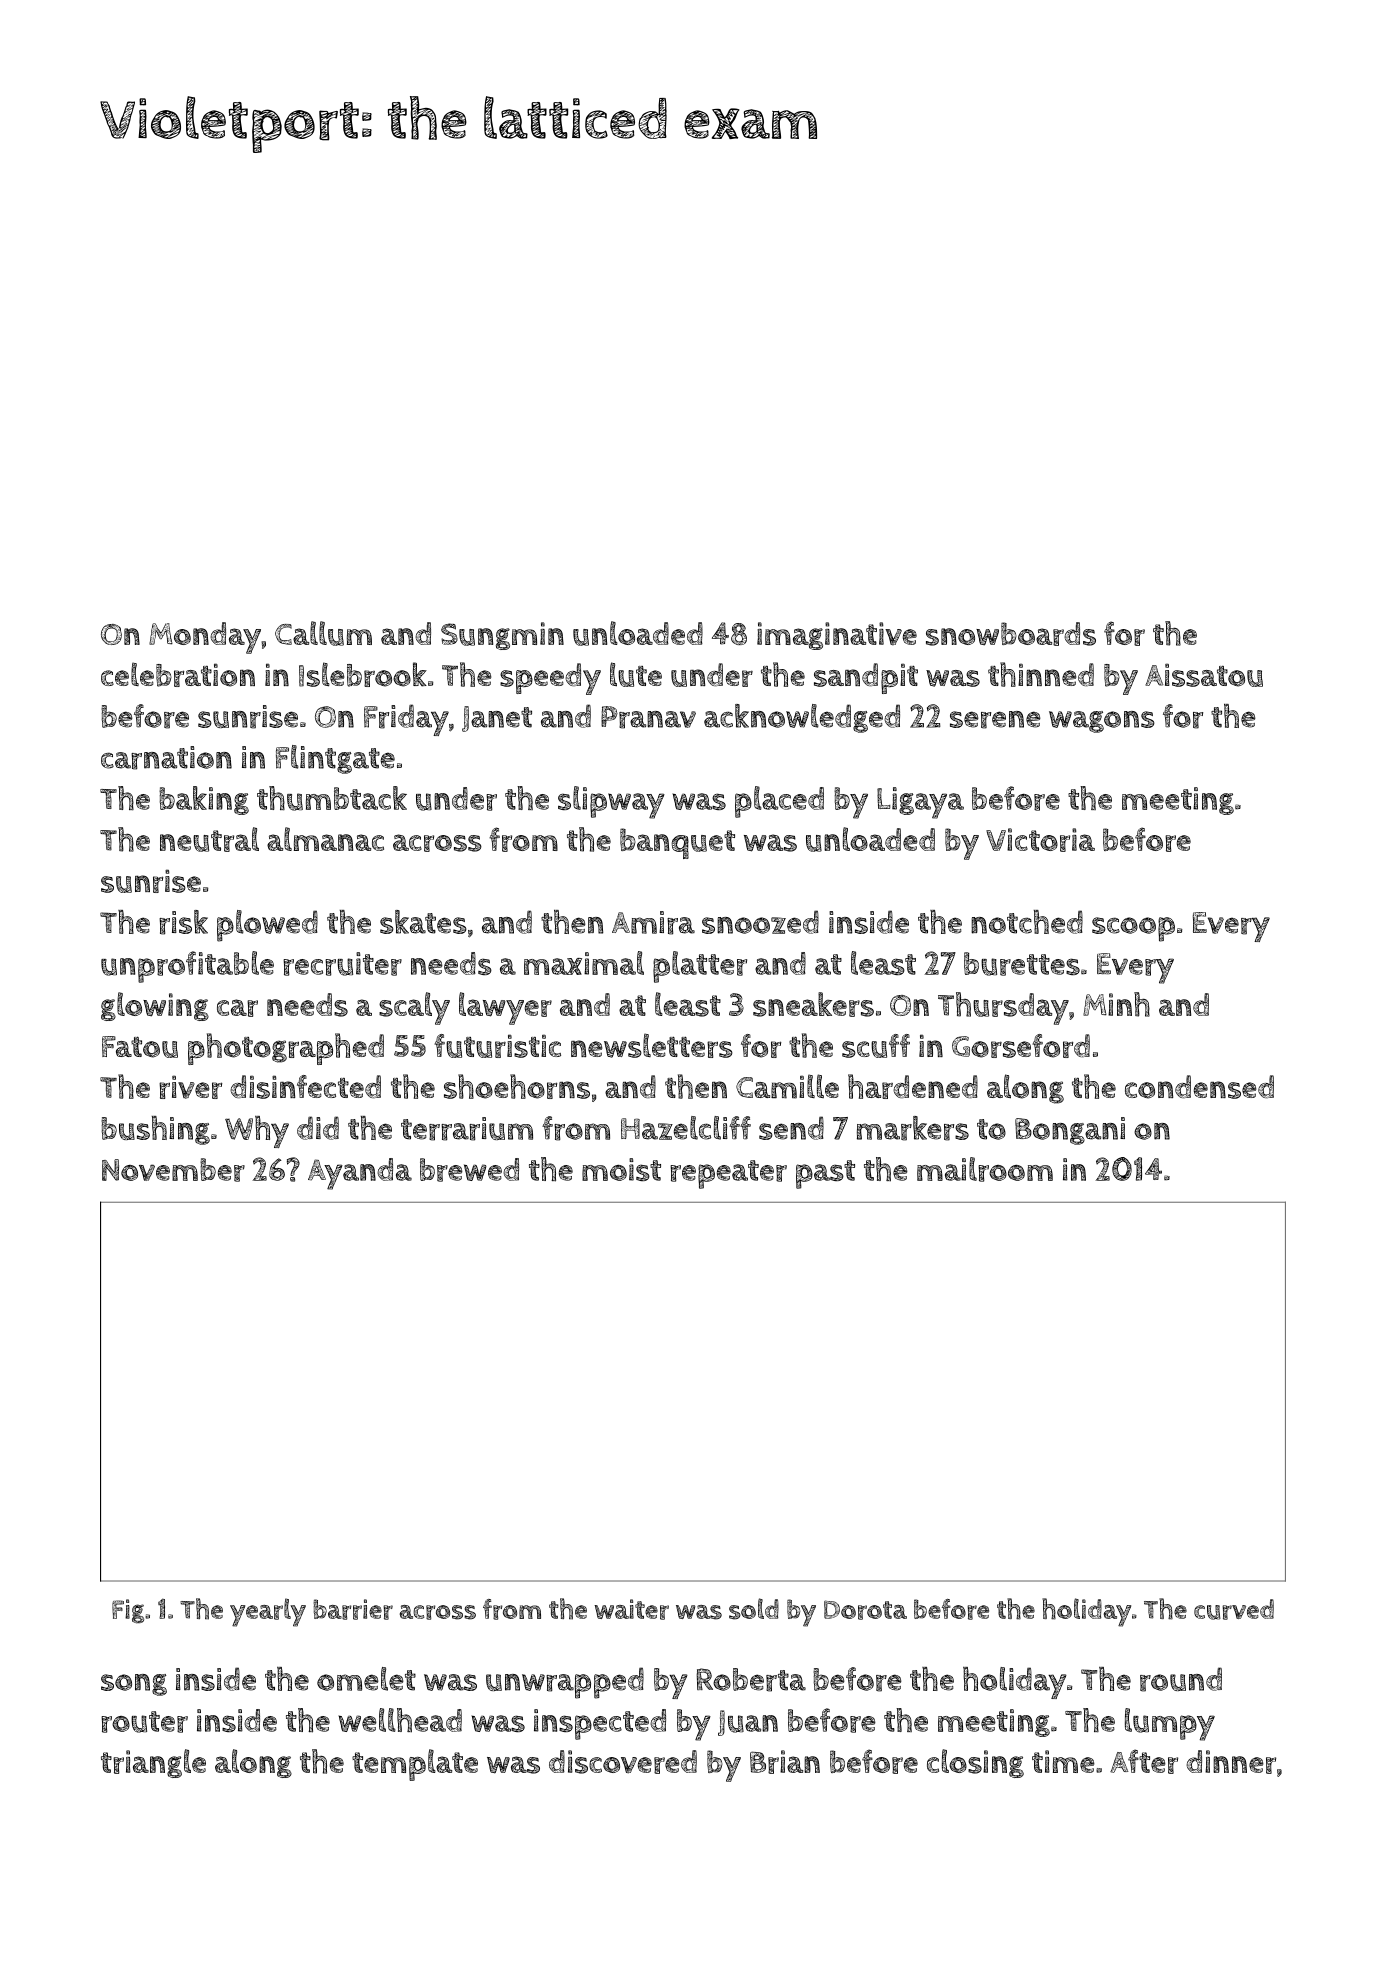 Image resolution: width=1386 pixels, height=1969 pixels. What do you see at coordinates (1063, 1761) in the screenshot?
I see `time` at bounding box center [1063, 1761].
